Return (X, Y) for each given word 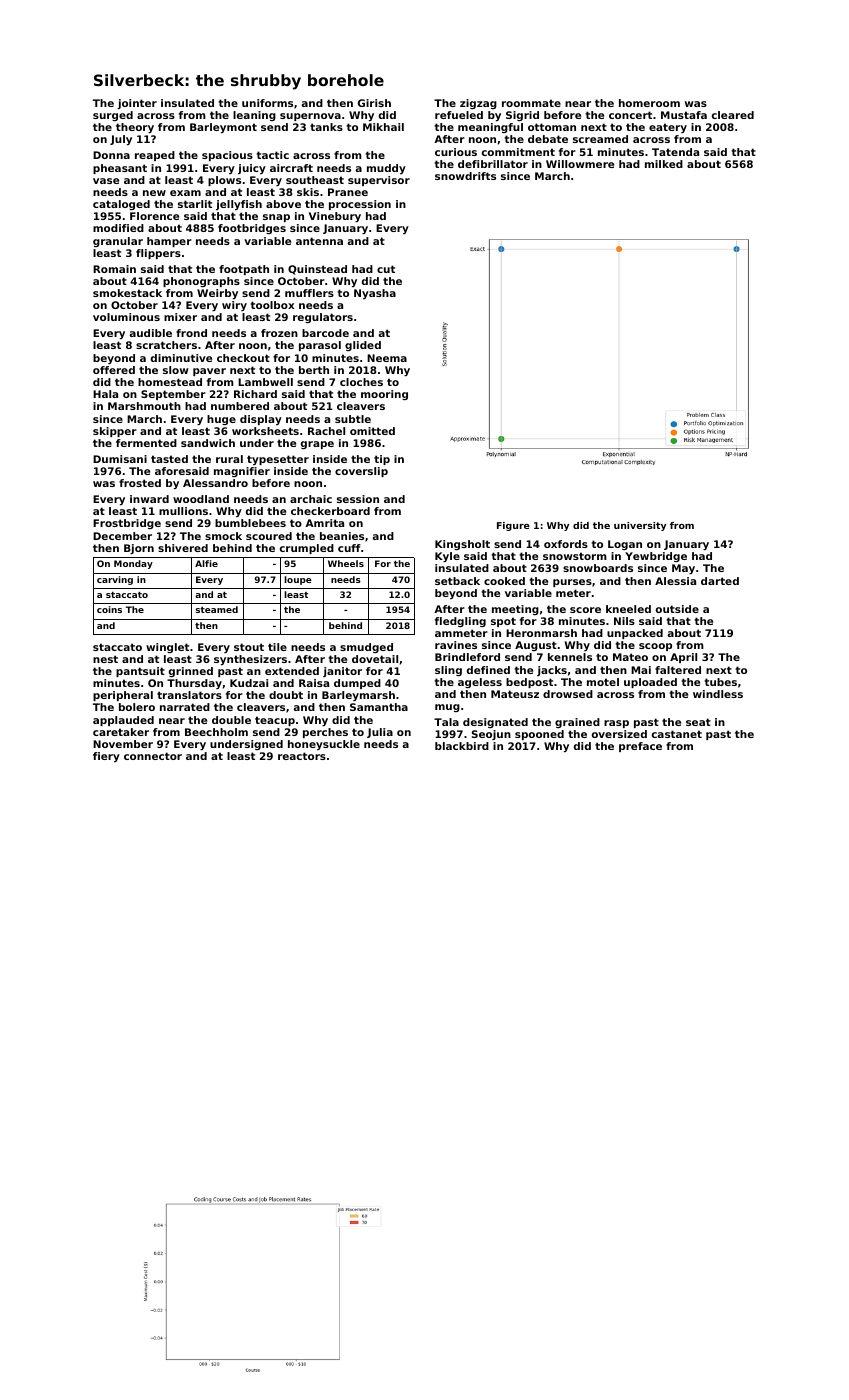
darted (720, 581)
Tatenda (675, 152)
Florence (154, 216)
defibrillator (493, 164)
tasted (169, 459)
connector (153, 756)
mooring (384, 395)
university (640, 526)
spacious (227, 156)
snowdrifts (465, 176)
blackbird (462, 746)
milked (664, 164)
